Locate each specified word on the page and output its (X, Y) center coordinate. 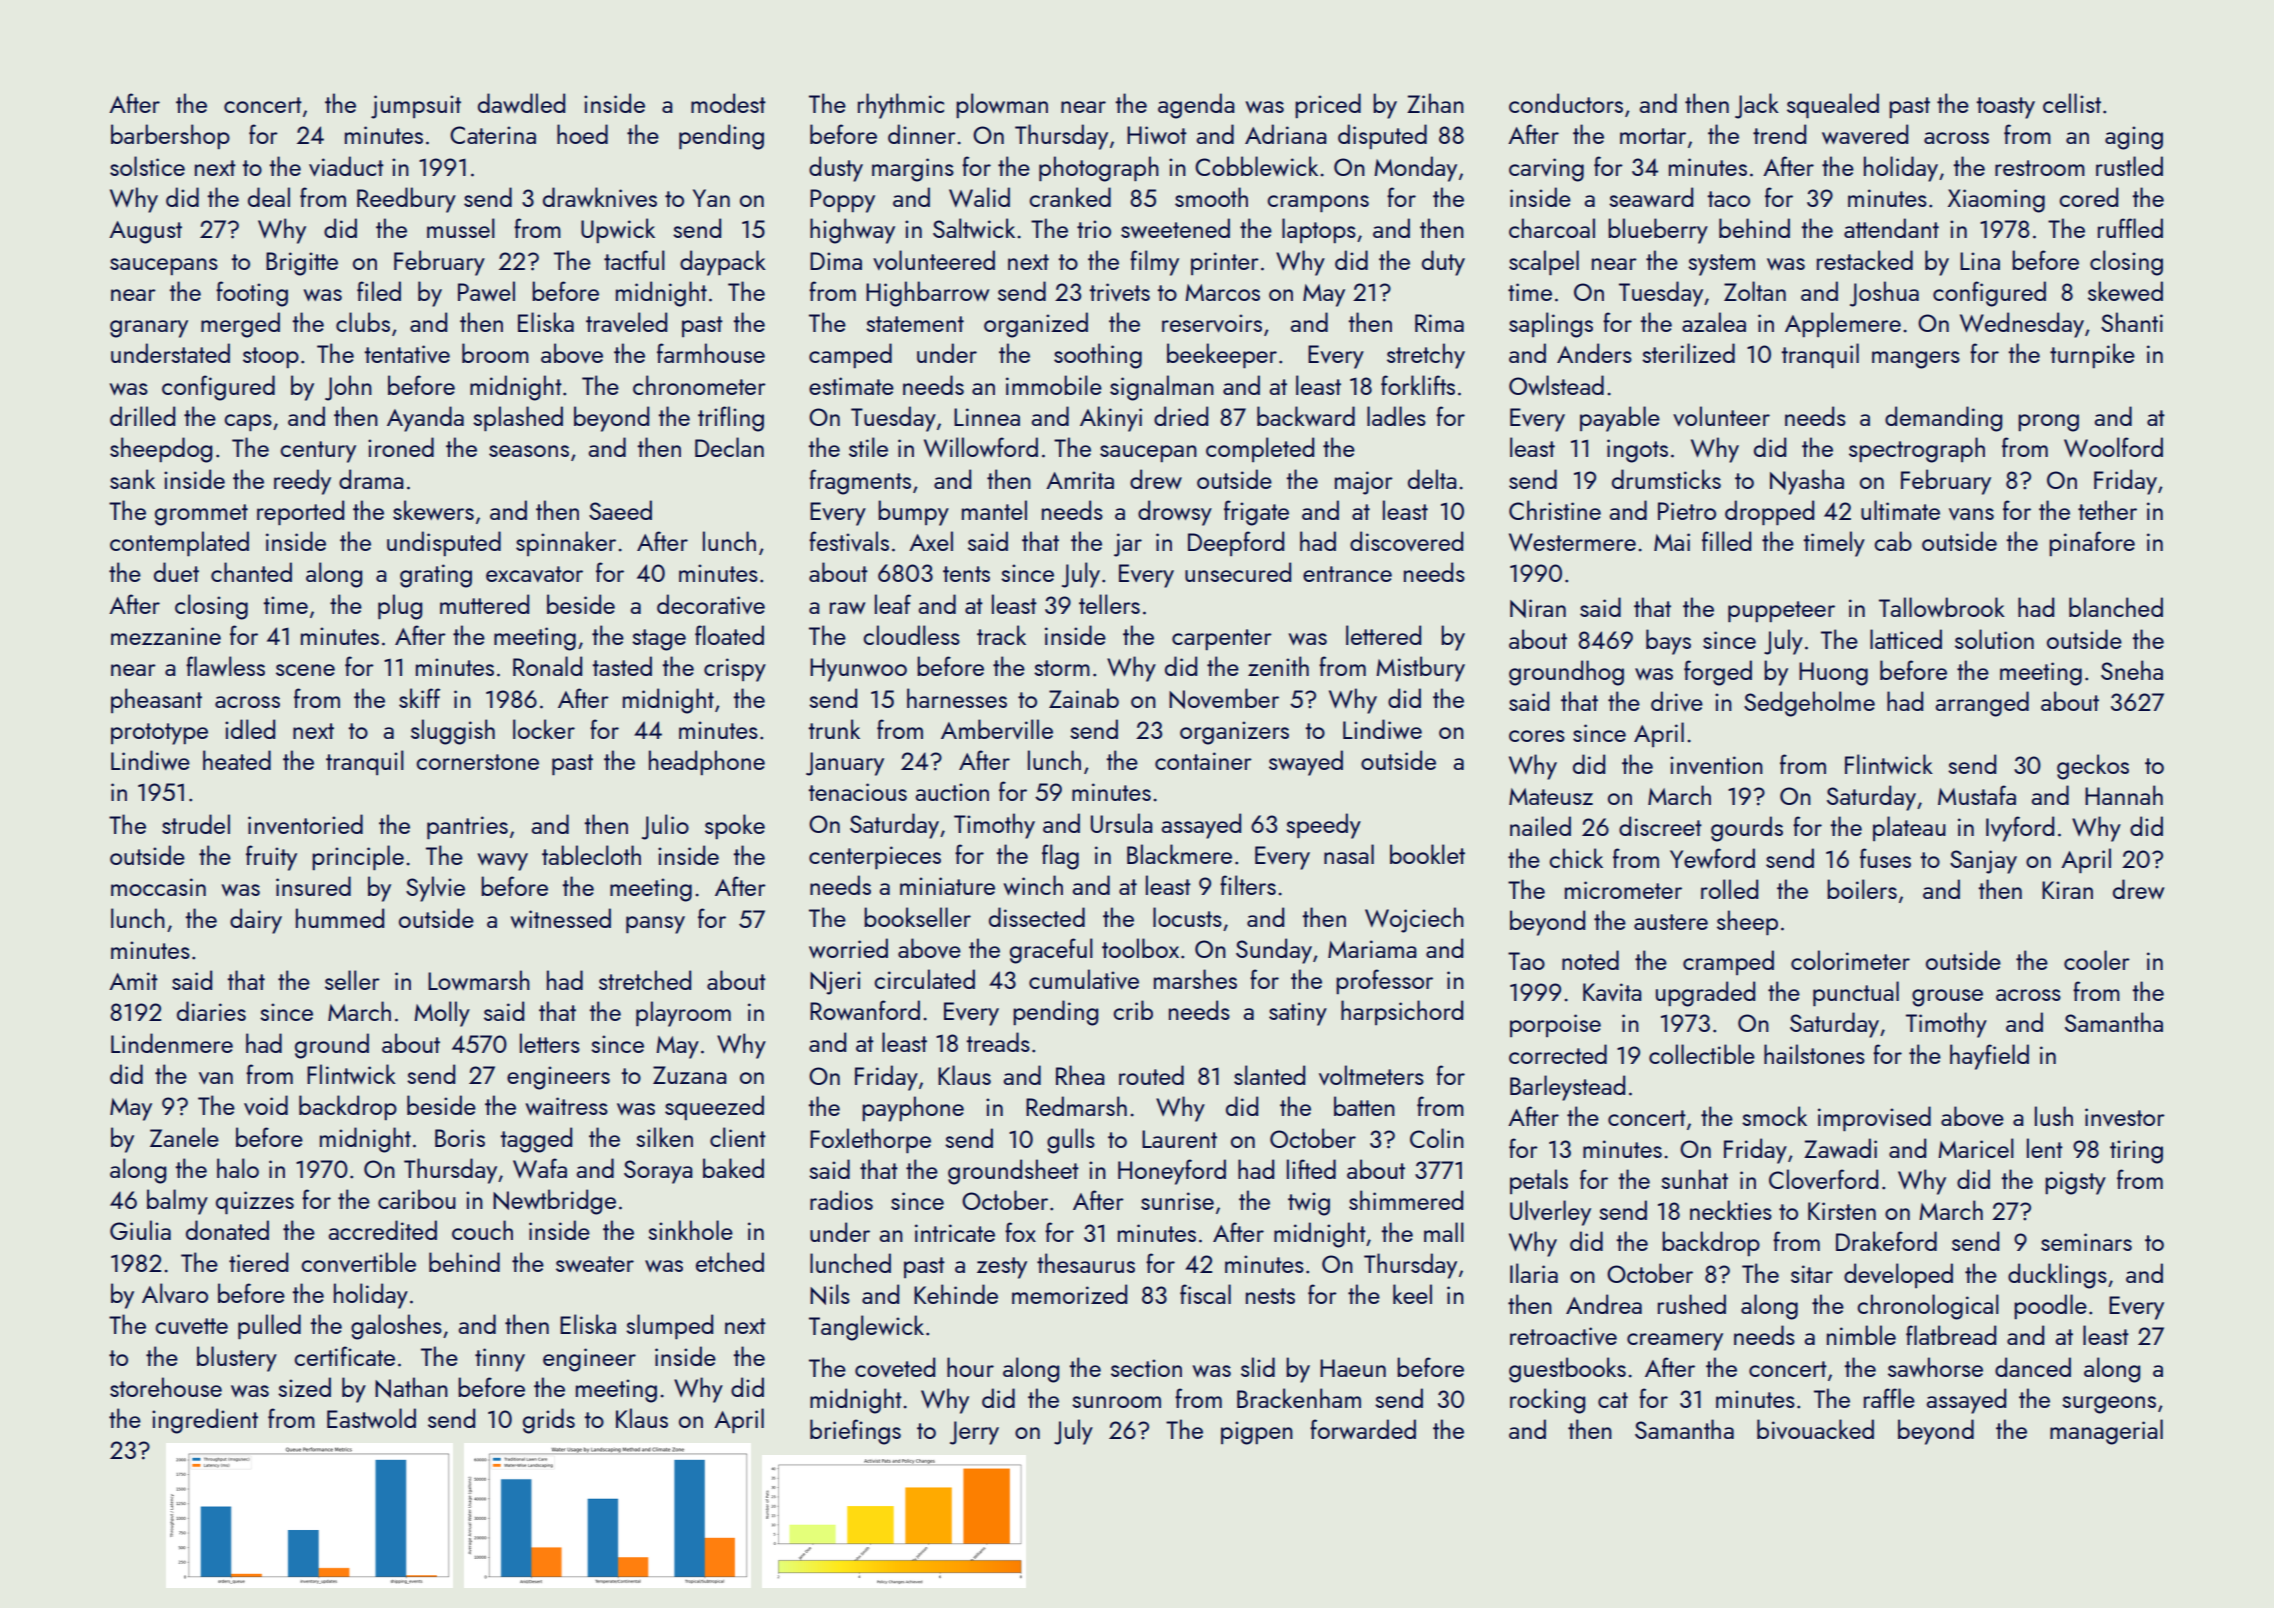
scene (305, 670)
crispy (735, 670)
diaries (211, 1011)
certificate (345, 1356)
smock (1774, 1116)
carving (1546, 170)
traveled (626, 322)
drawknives (600, 197)
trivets (1120, 292)
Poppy (842, 201)
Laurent (1179, 1139)
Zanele (184, 1137)
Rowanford (865, 1010)
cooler (2097, 960)
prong (2048, 423)
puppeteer (1781, 612)
